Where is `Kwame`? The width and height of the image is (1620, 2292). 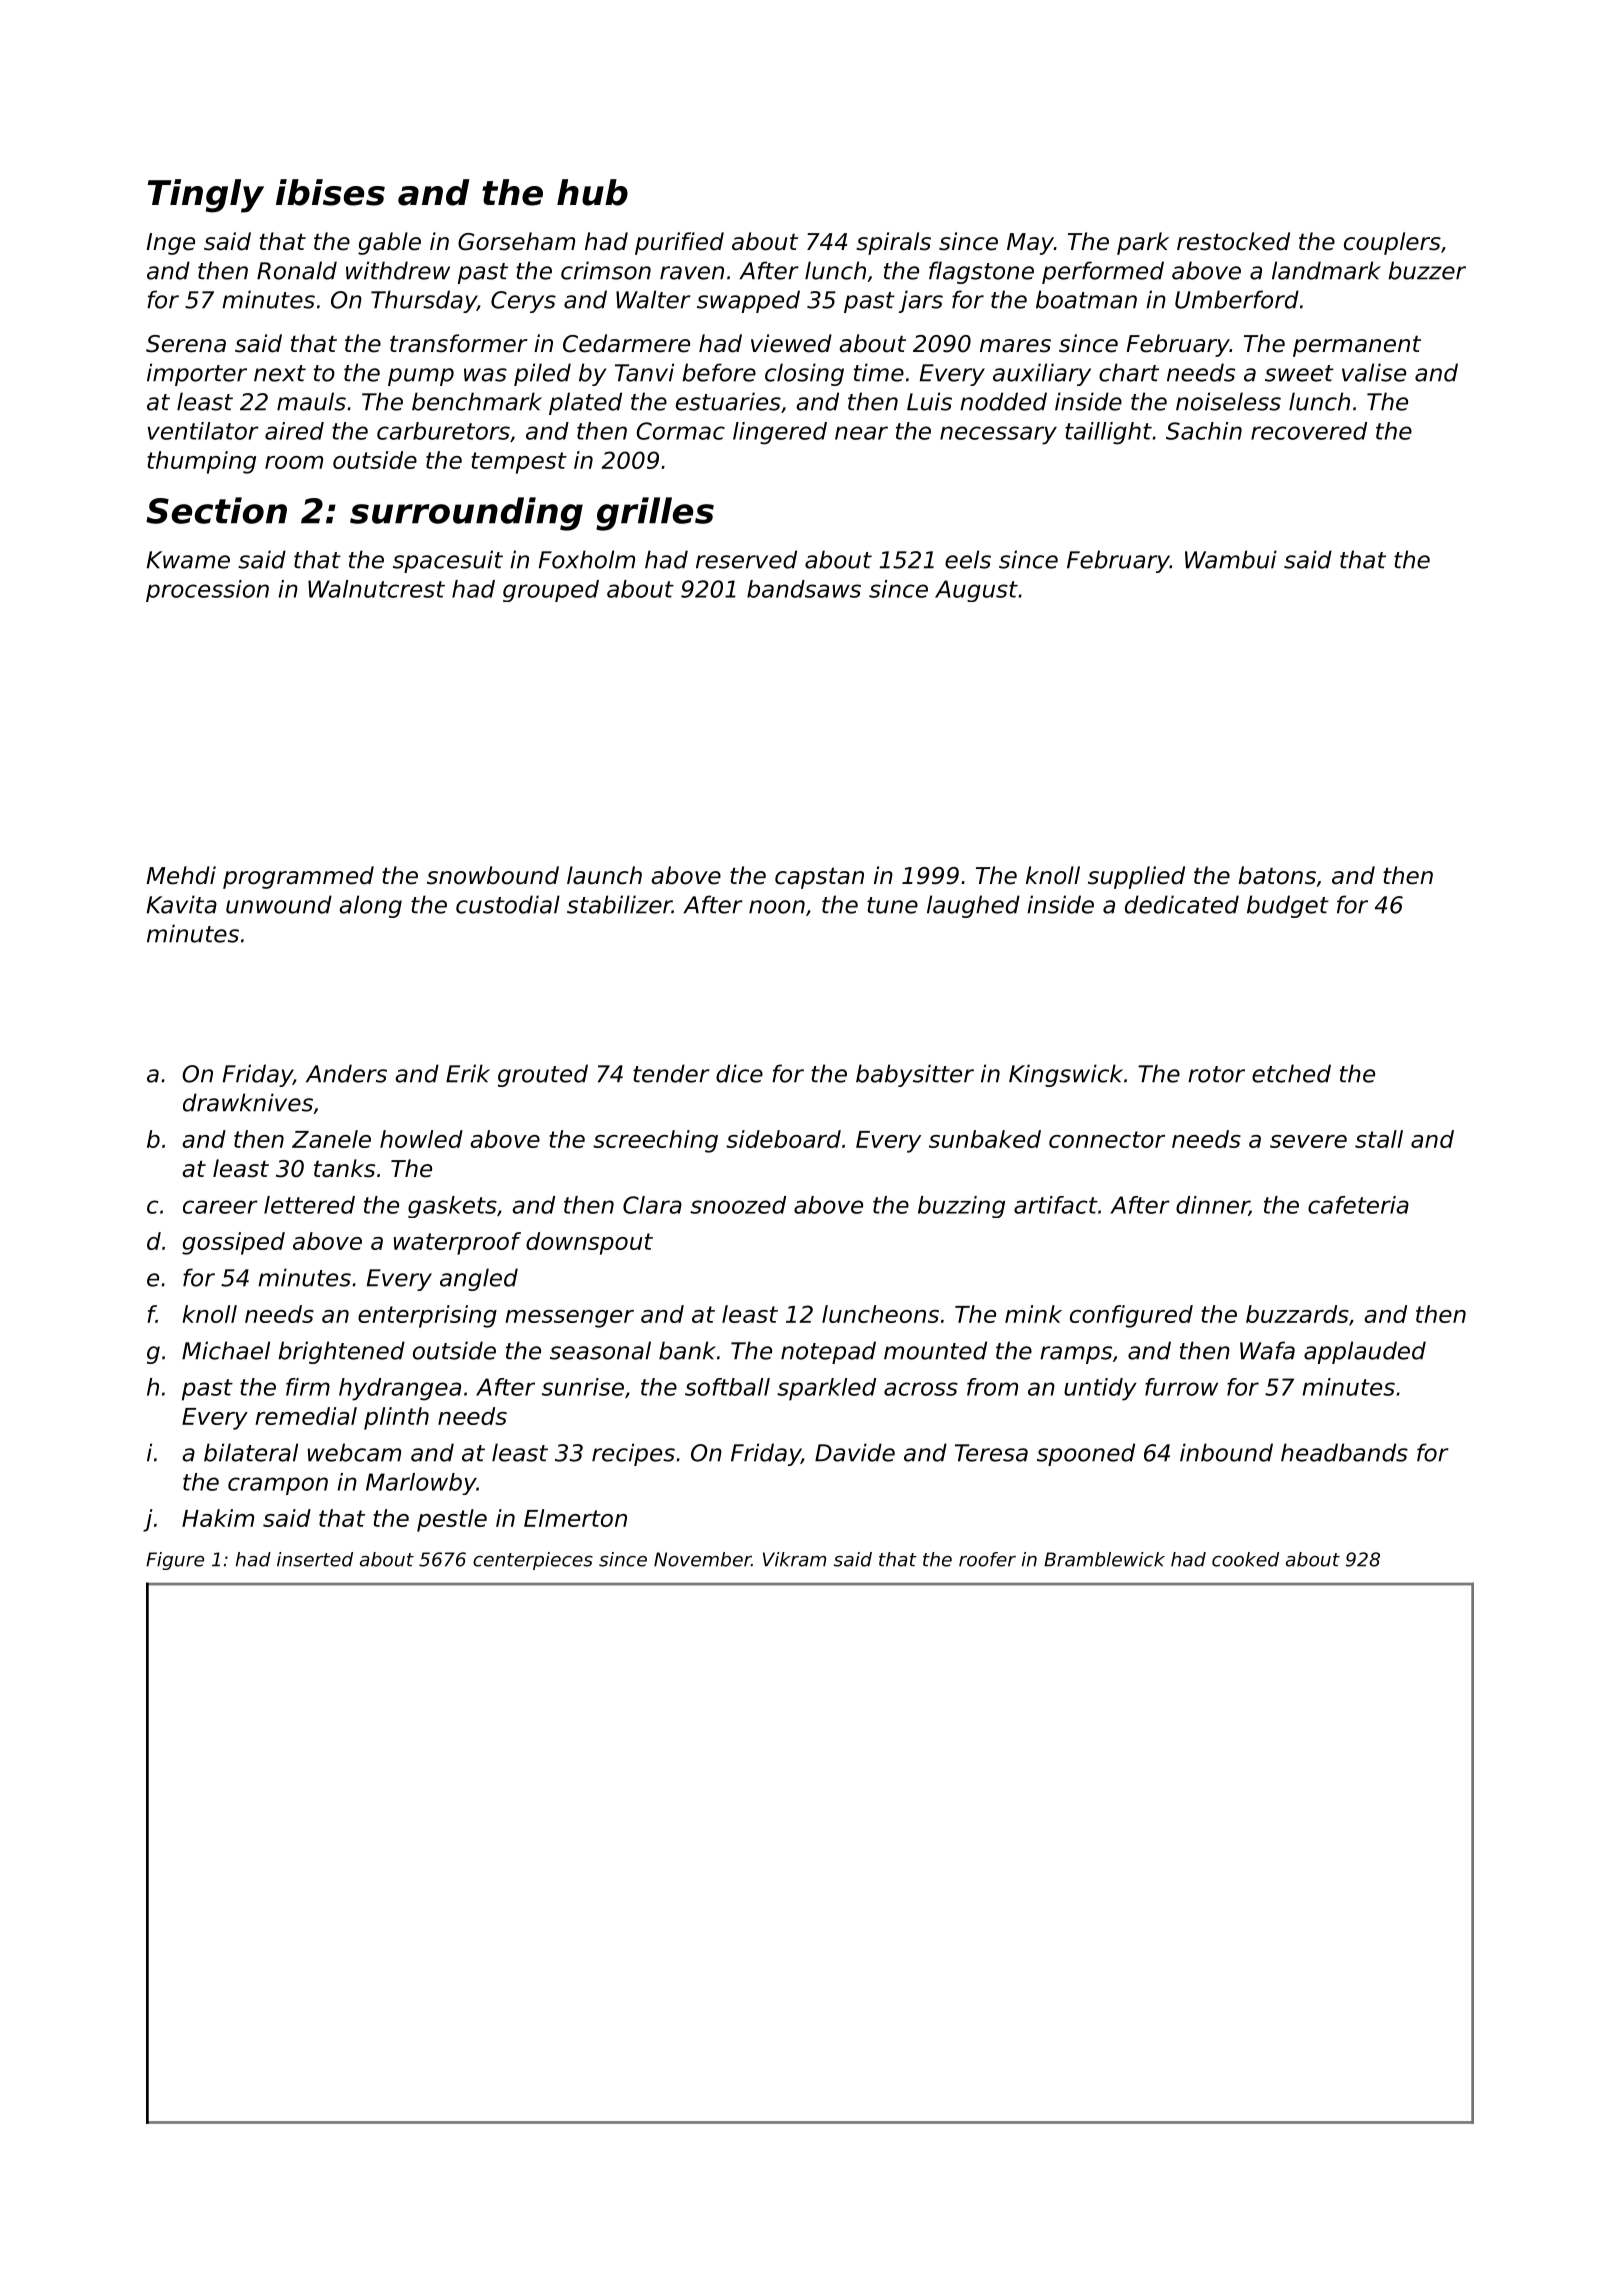
Kwame is located at coordinates (188, 560).
